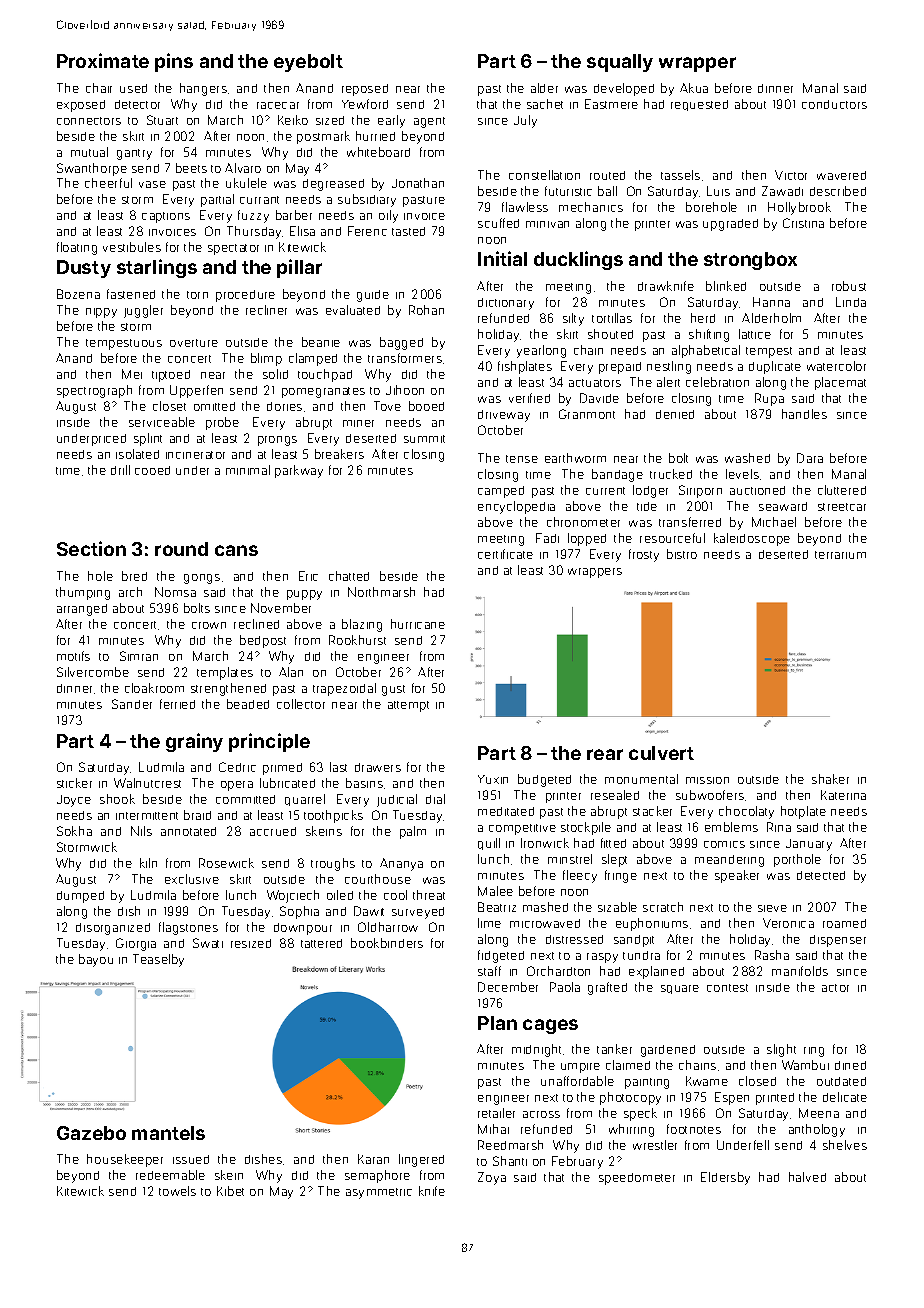  What do you see at coordinates (709, 335) in the screenshot?
I see `shifting` at bounding box center [709, 335].
